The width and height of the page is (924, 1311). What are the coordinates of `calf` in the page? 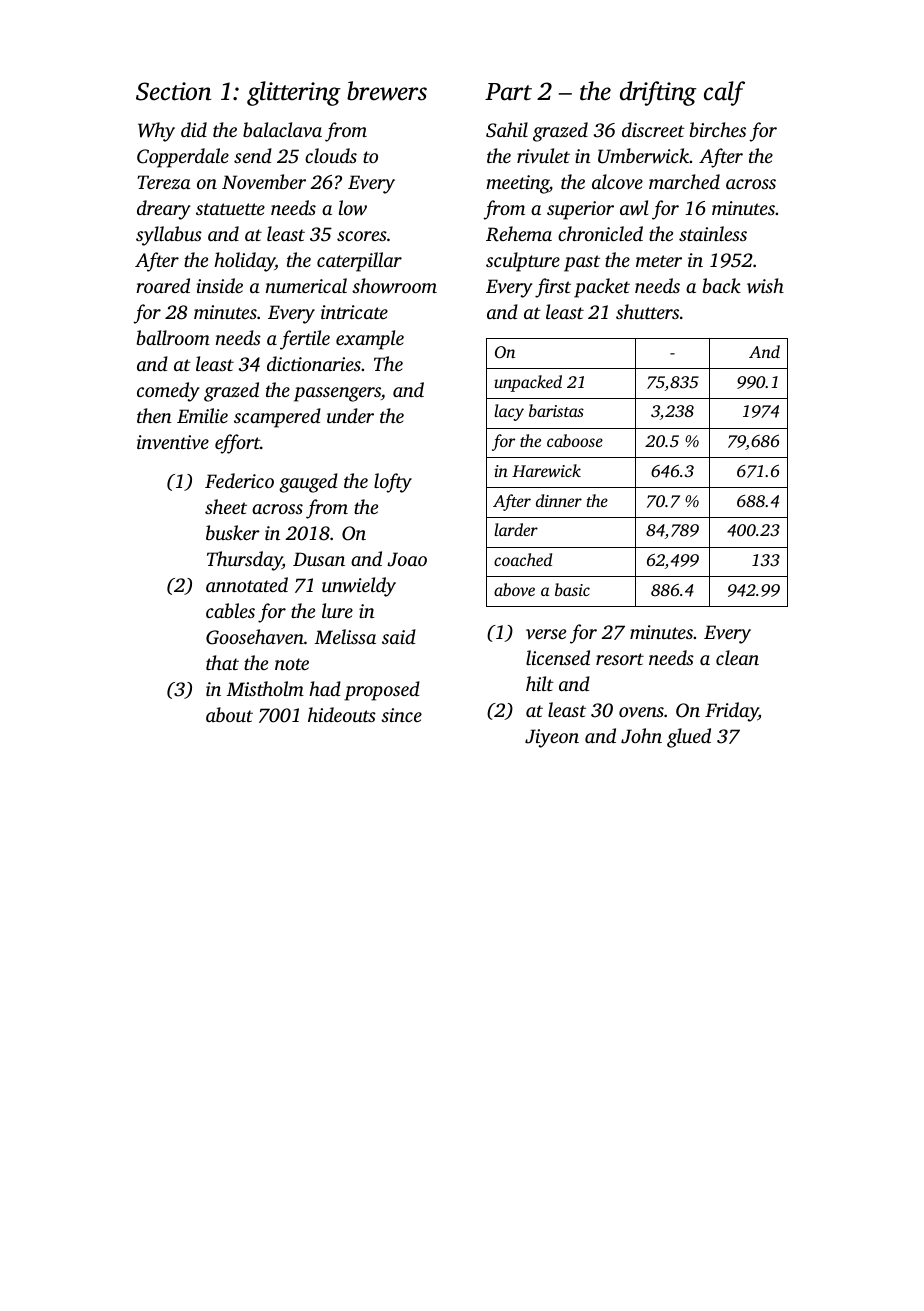 It's located at (724, 93).
